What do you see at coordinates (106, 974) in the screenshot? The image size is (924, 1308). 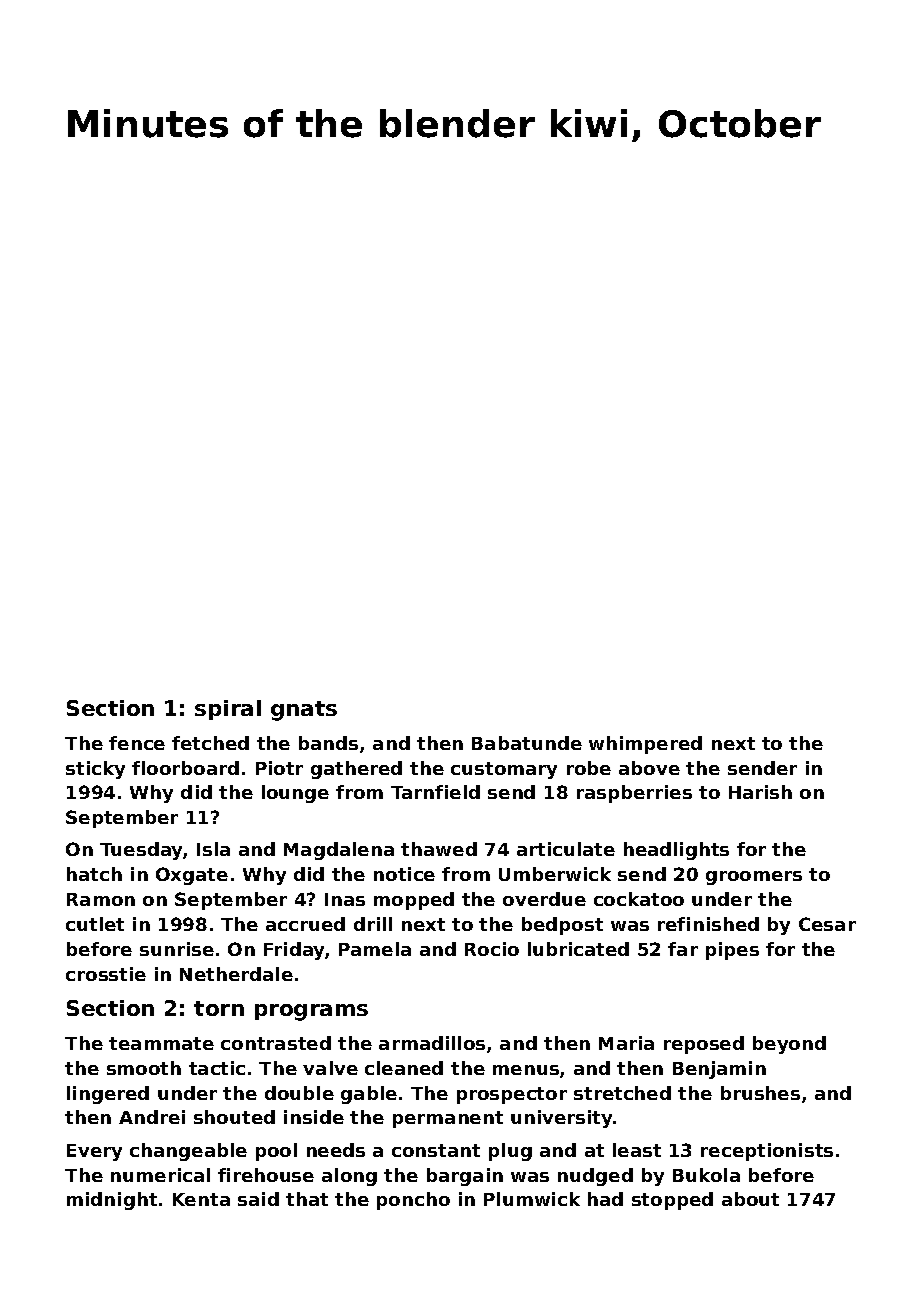 I see `crosstie` at bounding box center [106, 974].
